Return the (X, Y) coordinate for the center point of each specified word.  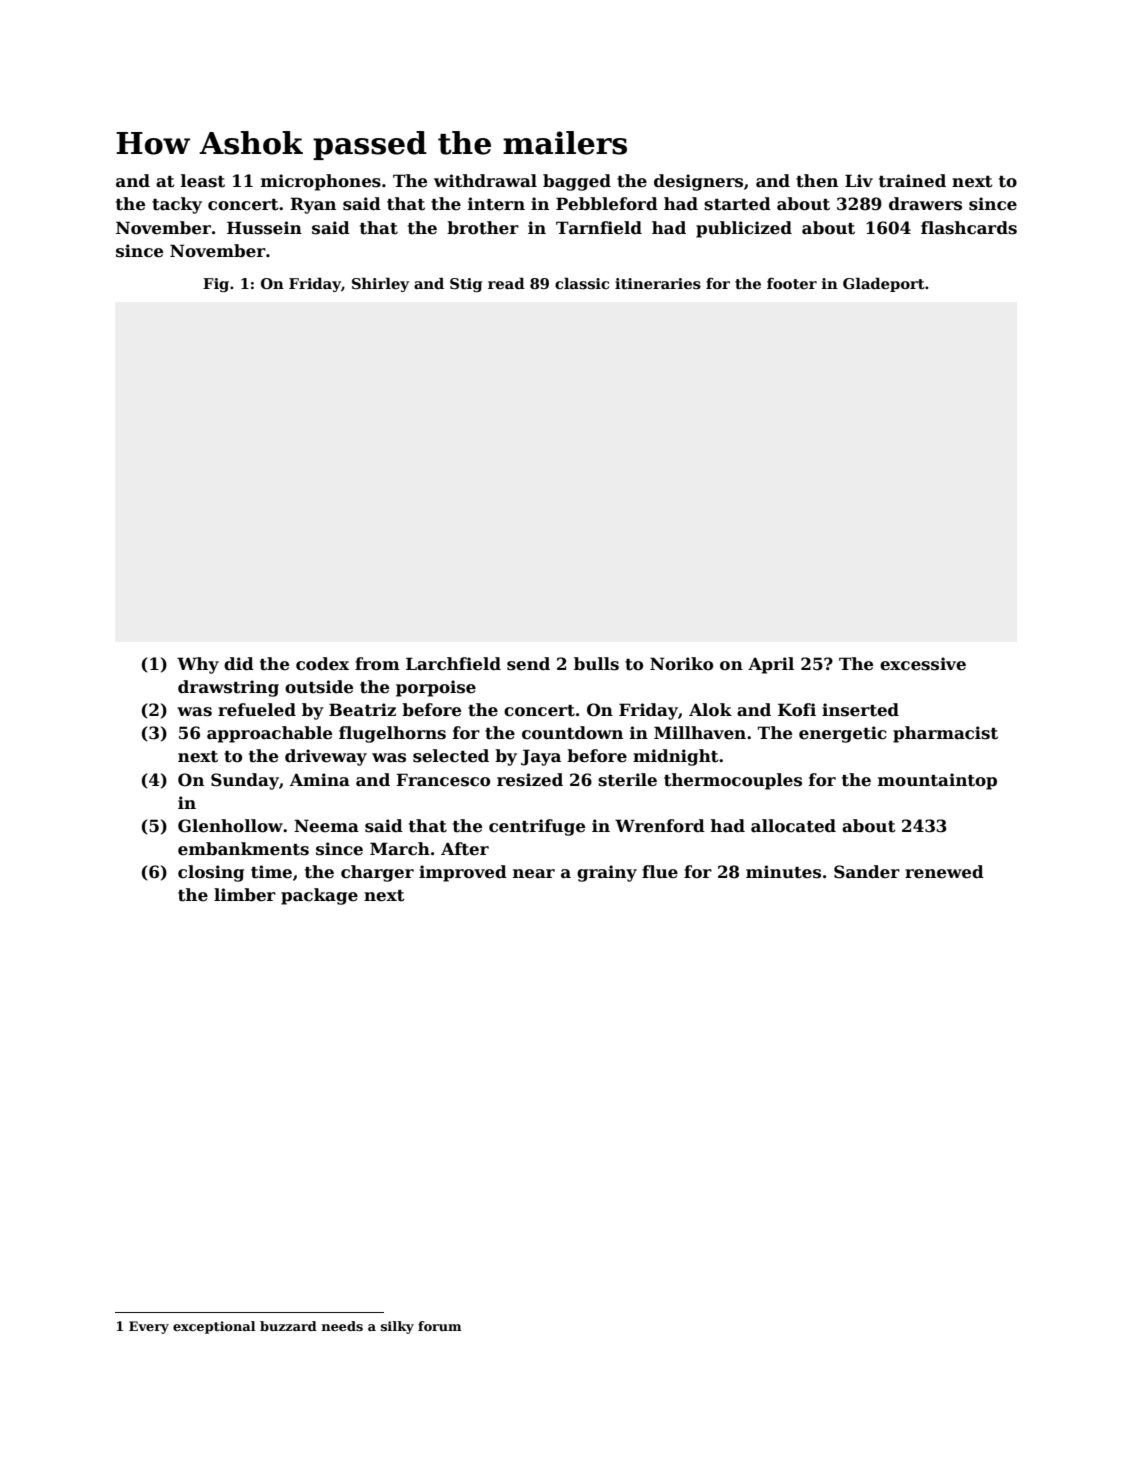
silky (397, 1327)
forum (440, 1326)
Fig (216, 285)
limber (245, 895)
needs (342, 1326)
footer (792, 283)
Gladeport (884, 284)
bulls (596, 664)
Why (198, 665)
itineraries (658, 284)
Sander (867, 872)
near (534, 874)
